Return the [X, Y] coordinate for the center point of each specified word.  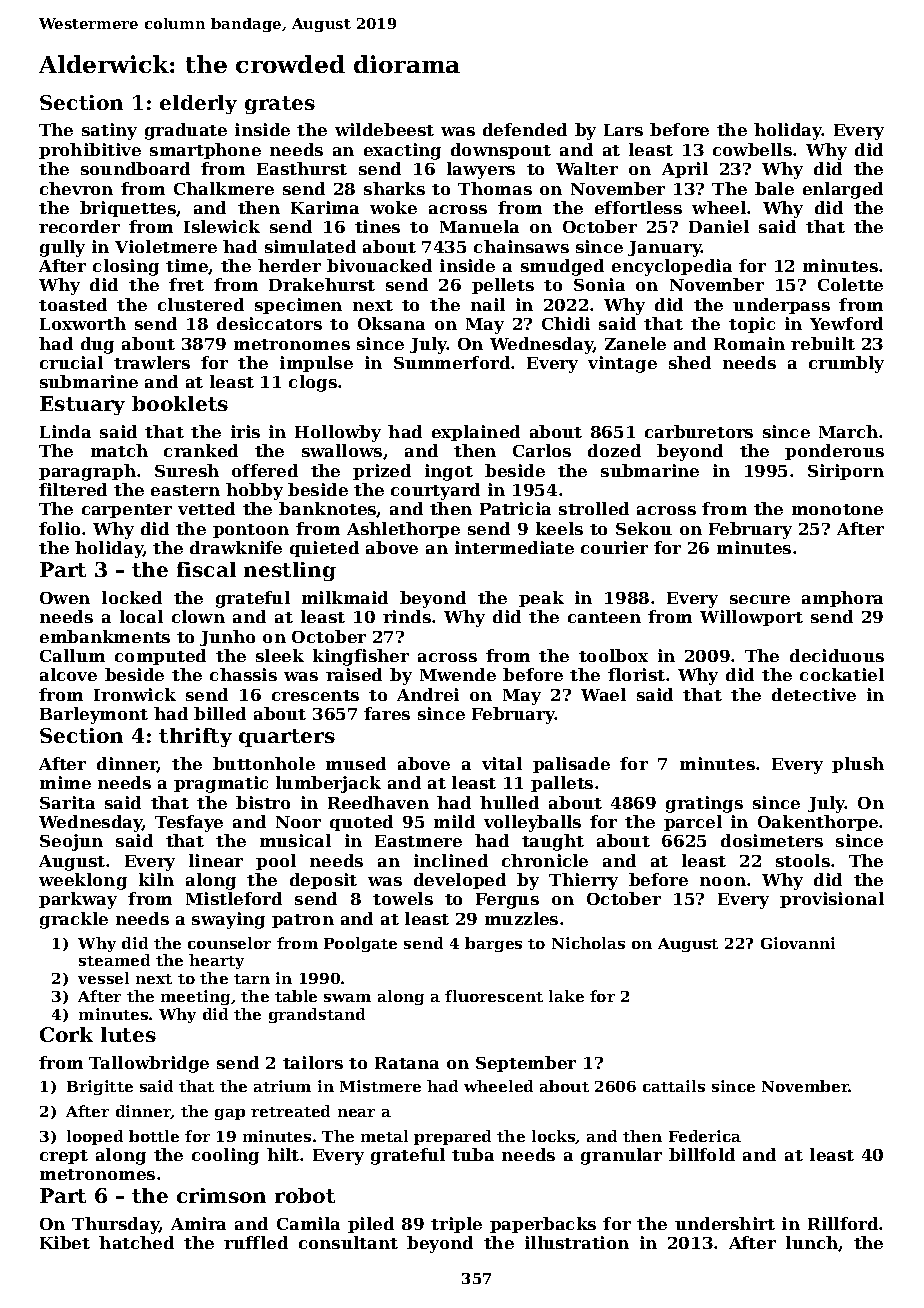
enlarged [843, 190]
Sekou [644, 528]
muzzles [521, 918]
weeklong [83, 881]
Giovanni [798, 943]
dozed [614, 450]
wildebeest [384, 129]
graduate [186, 131]
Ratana [407, 1063]
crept [64, 1157]
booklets [180, 403]
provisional [832, 900]
